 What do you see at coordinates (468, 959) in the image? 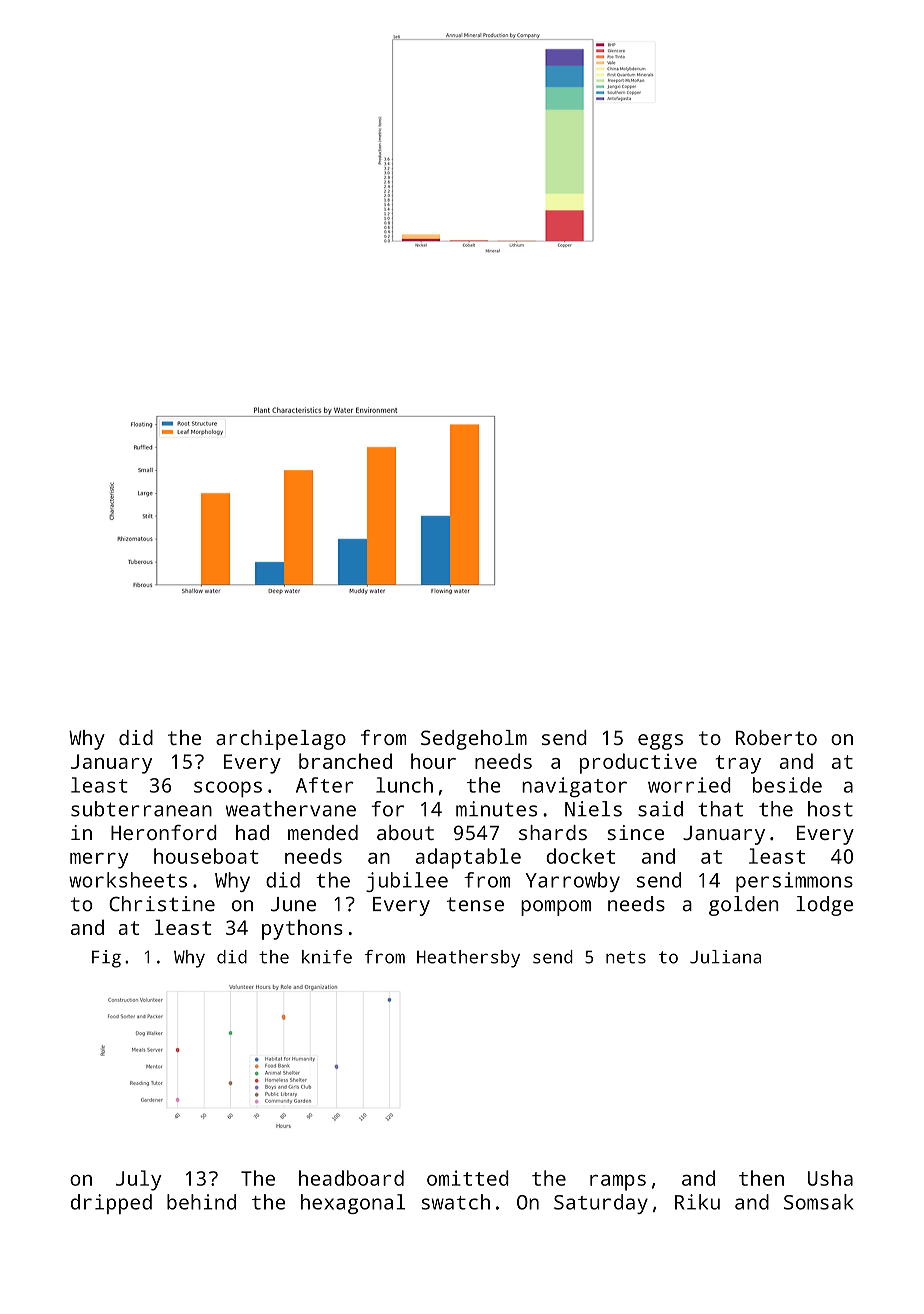
I see `Heathersby` at bounding box center [468, 959].
